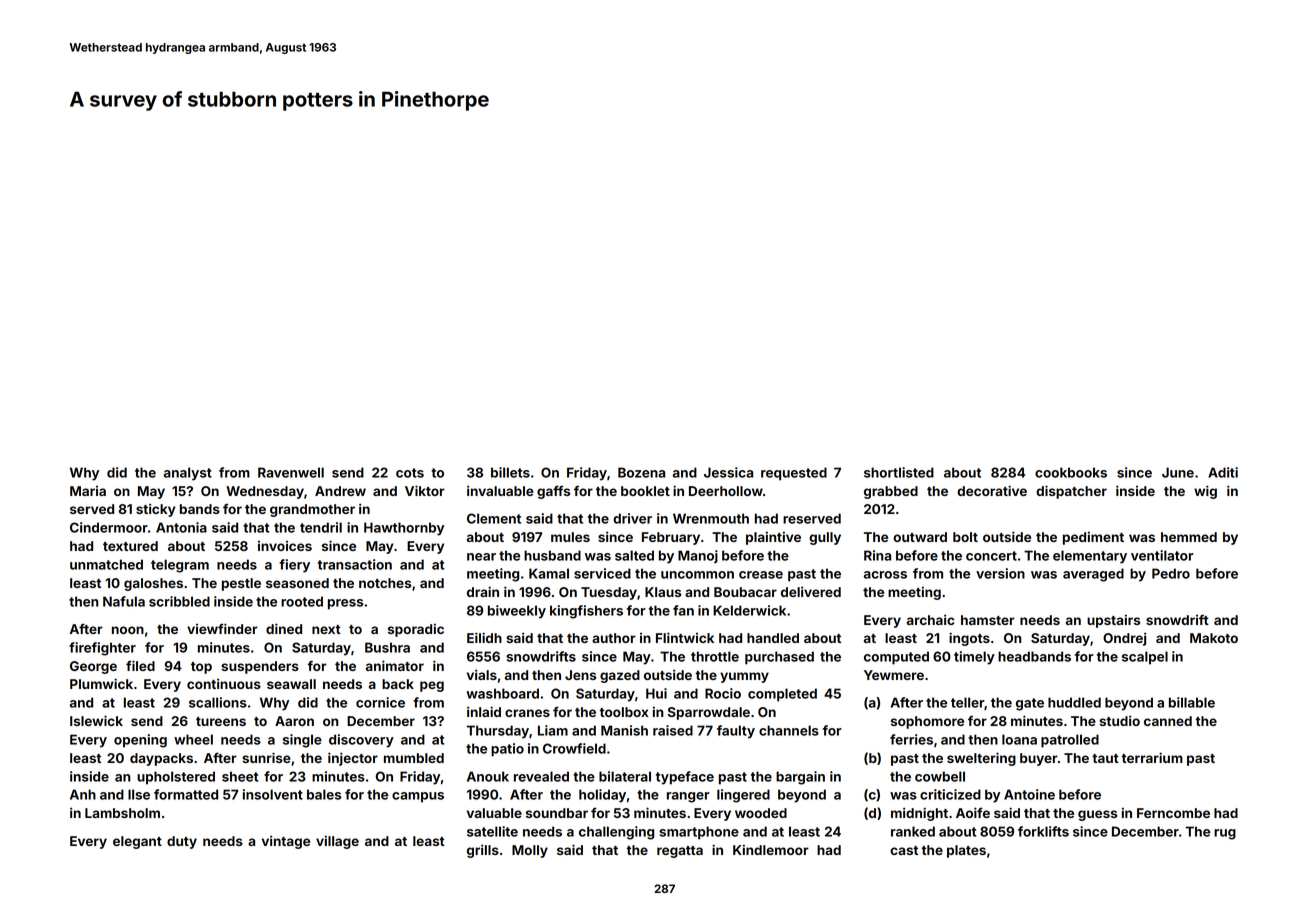 Image resolution: width=1308 pixels, height=924 pixels. I want to click on Ondrej, so click(1124, 639).
